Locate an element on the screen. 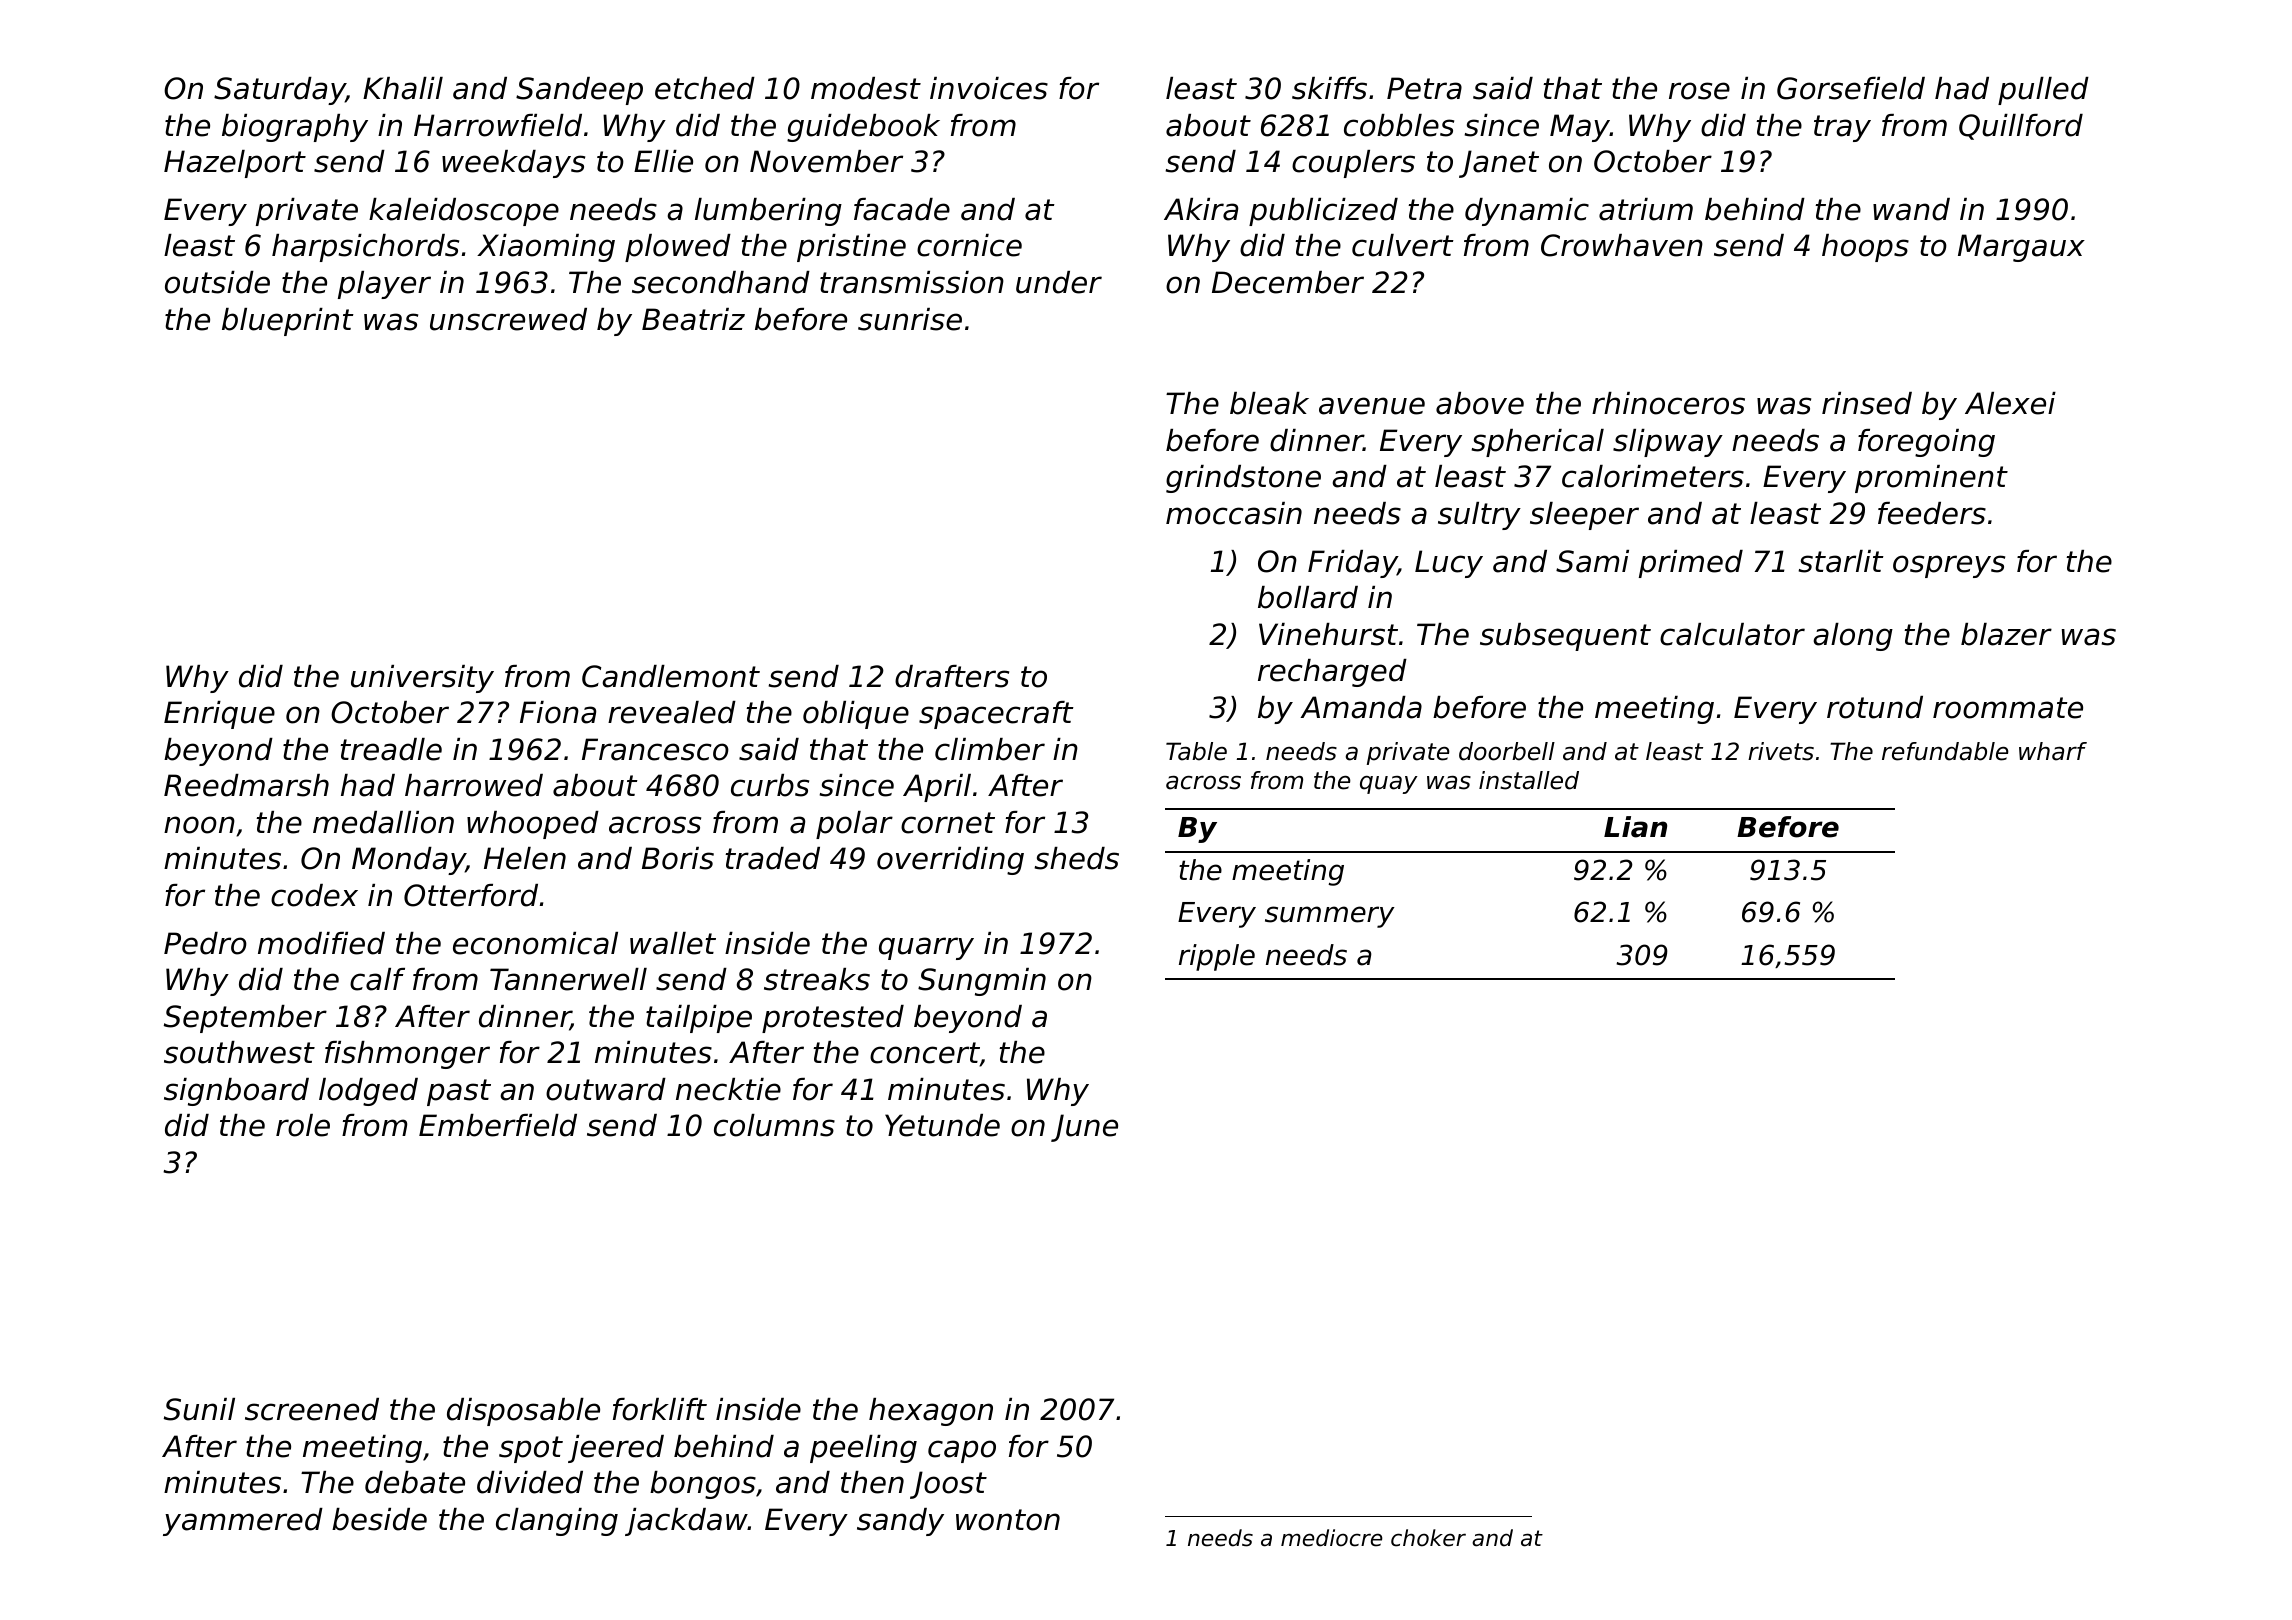  rose is located at coordinates (1699, 91).
